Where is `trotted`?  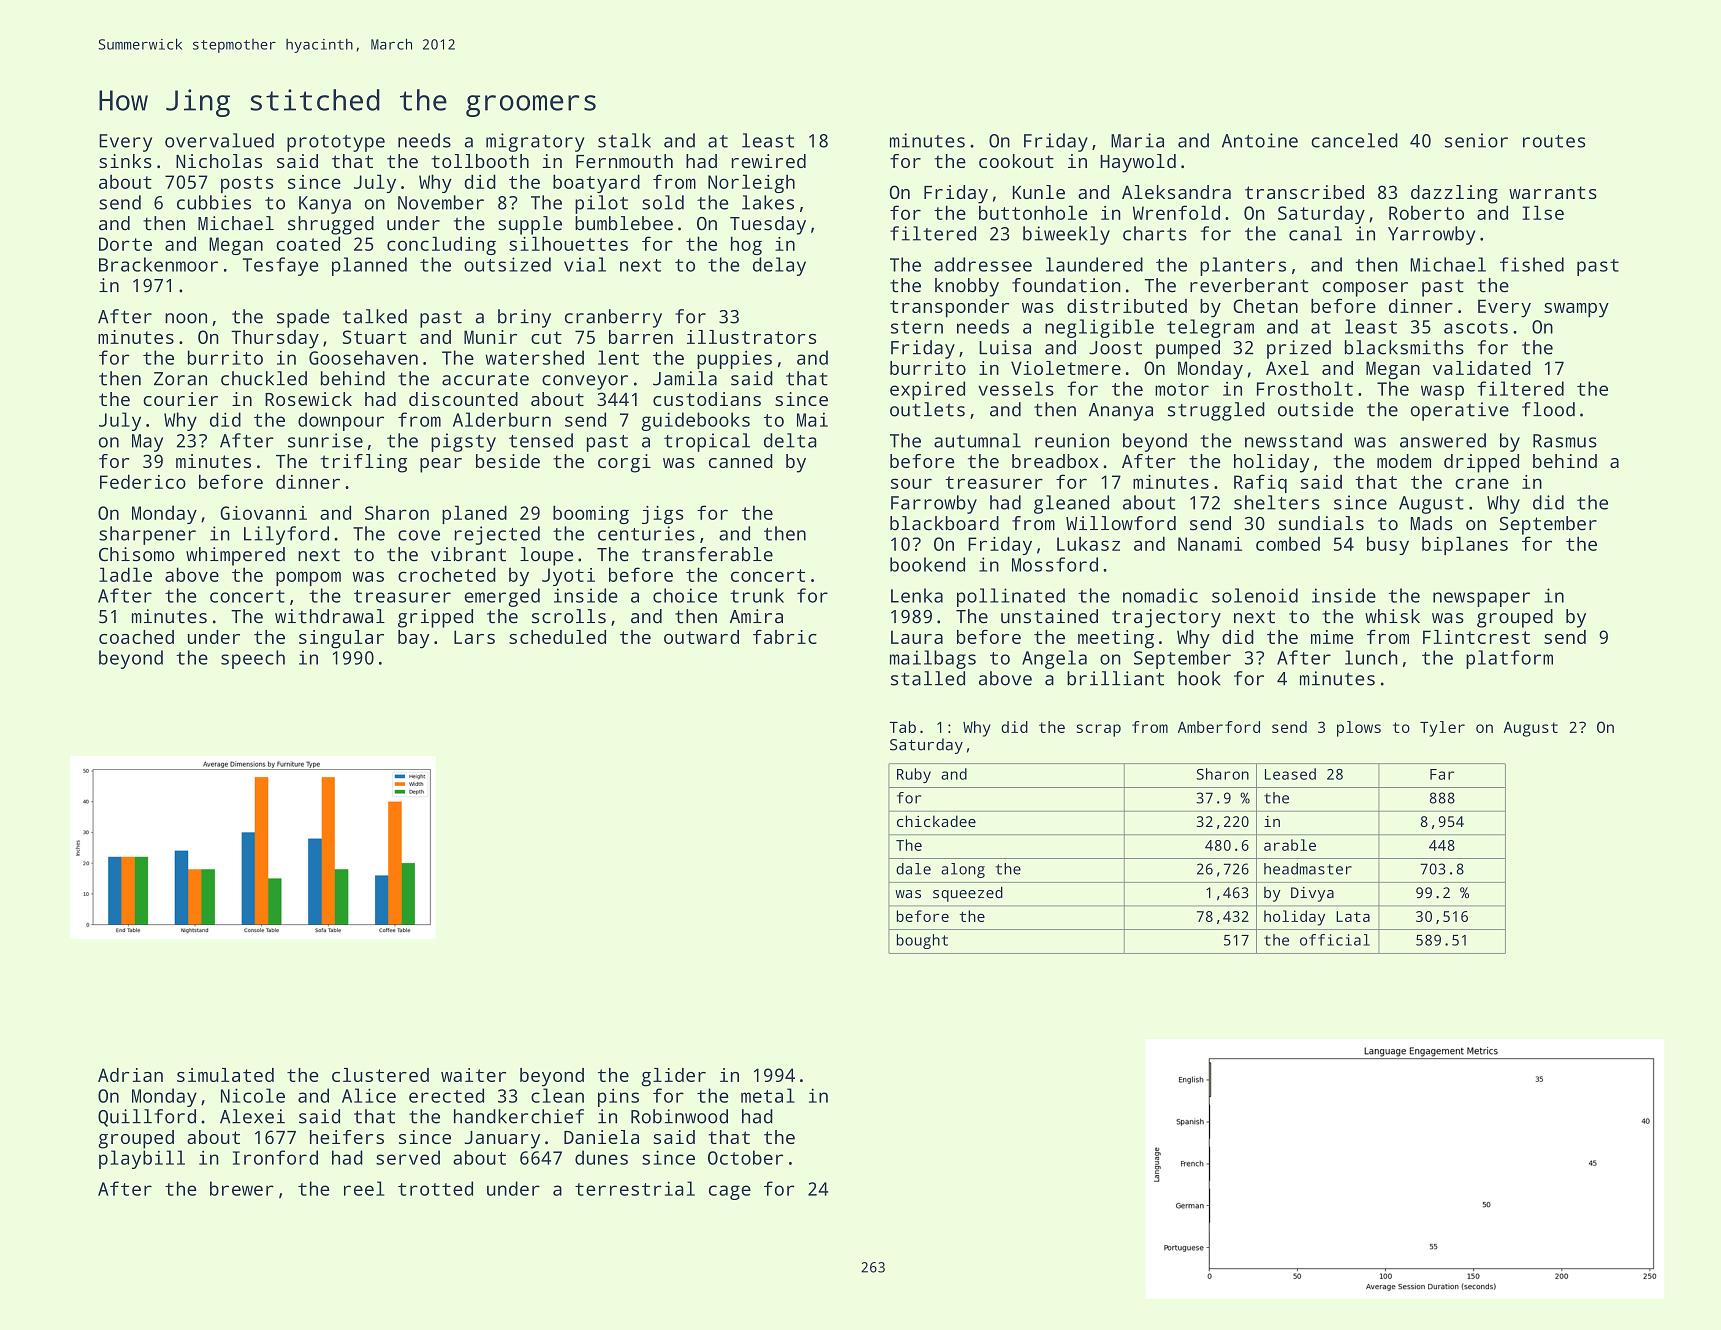 trotted is located at coordinates (435, 1188).
